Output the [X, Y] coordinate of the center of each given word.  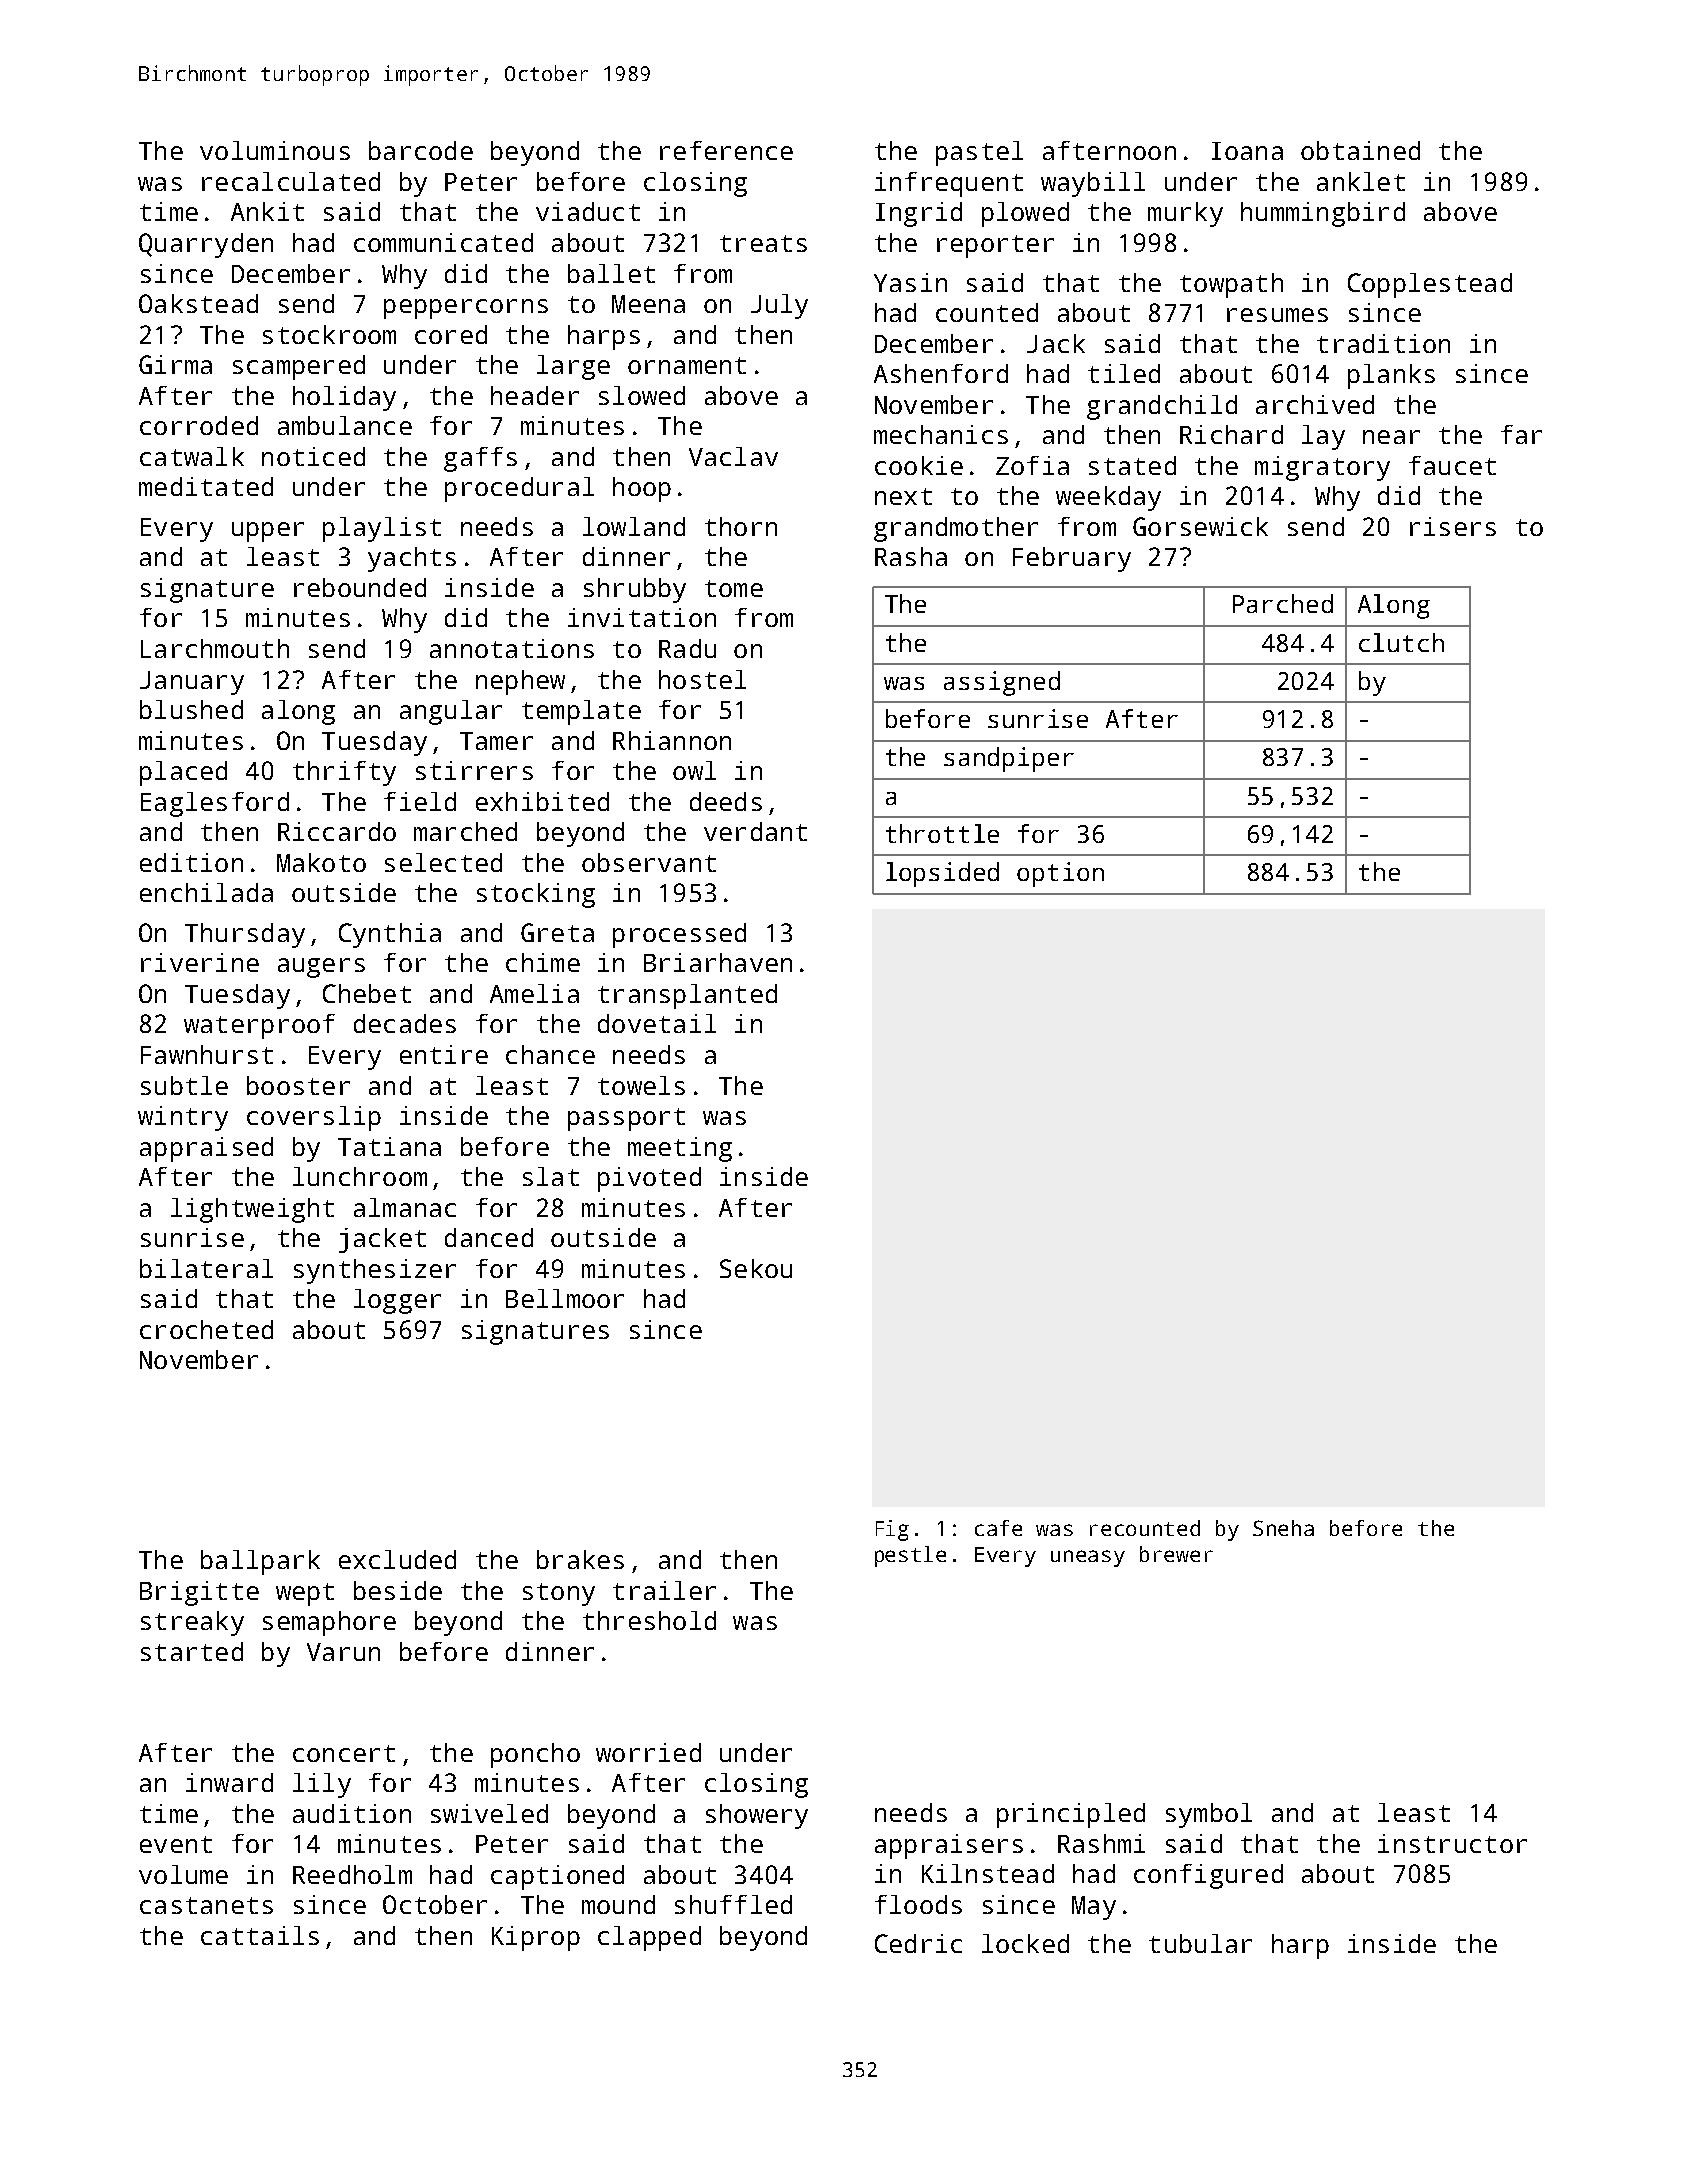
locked [1025, 1943]
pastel [979, 153]
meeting [680, 1149]
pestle [910, 1556]
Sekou [756, 1268]
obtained [1360, 150]
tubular [1200, 1943]
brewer [1176, 1554]
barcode [421, 150]
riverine [200, 962]
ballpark [260, 1562]
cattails [260, 1935]
